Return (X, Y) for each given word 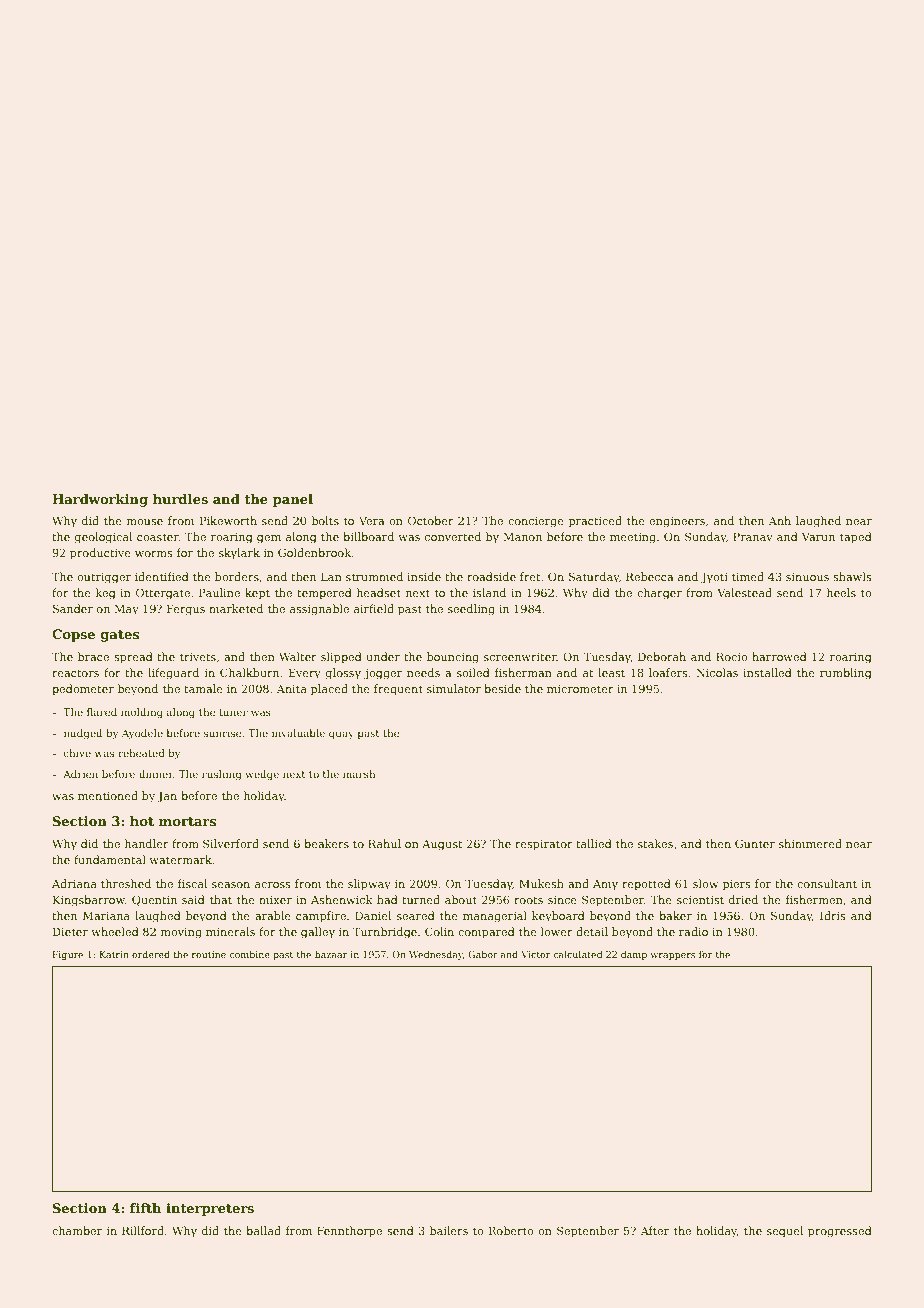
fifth (145, 1208)
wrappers (672, 956)
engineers (677, 522)
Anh (780, 520)
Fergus (186, 610)
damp (634, 955)
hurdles (180, 499)
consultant (827, 883)
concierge (536, 522)
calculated (577, 954)
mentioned (108, 795)
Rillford (143, 1230)
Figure (67, 955)
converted (453, 536)
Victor (536, 954)
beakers (326, 843)
